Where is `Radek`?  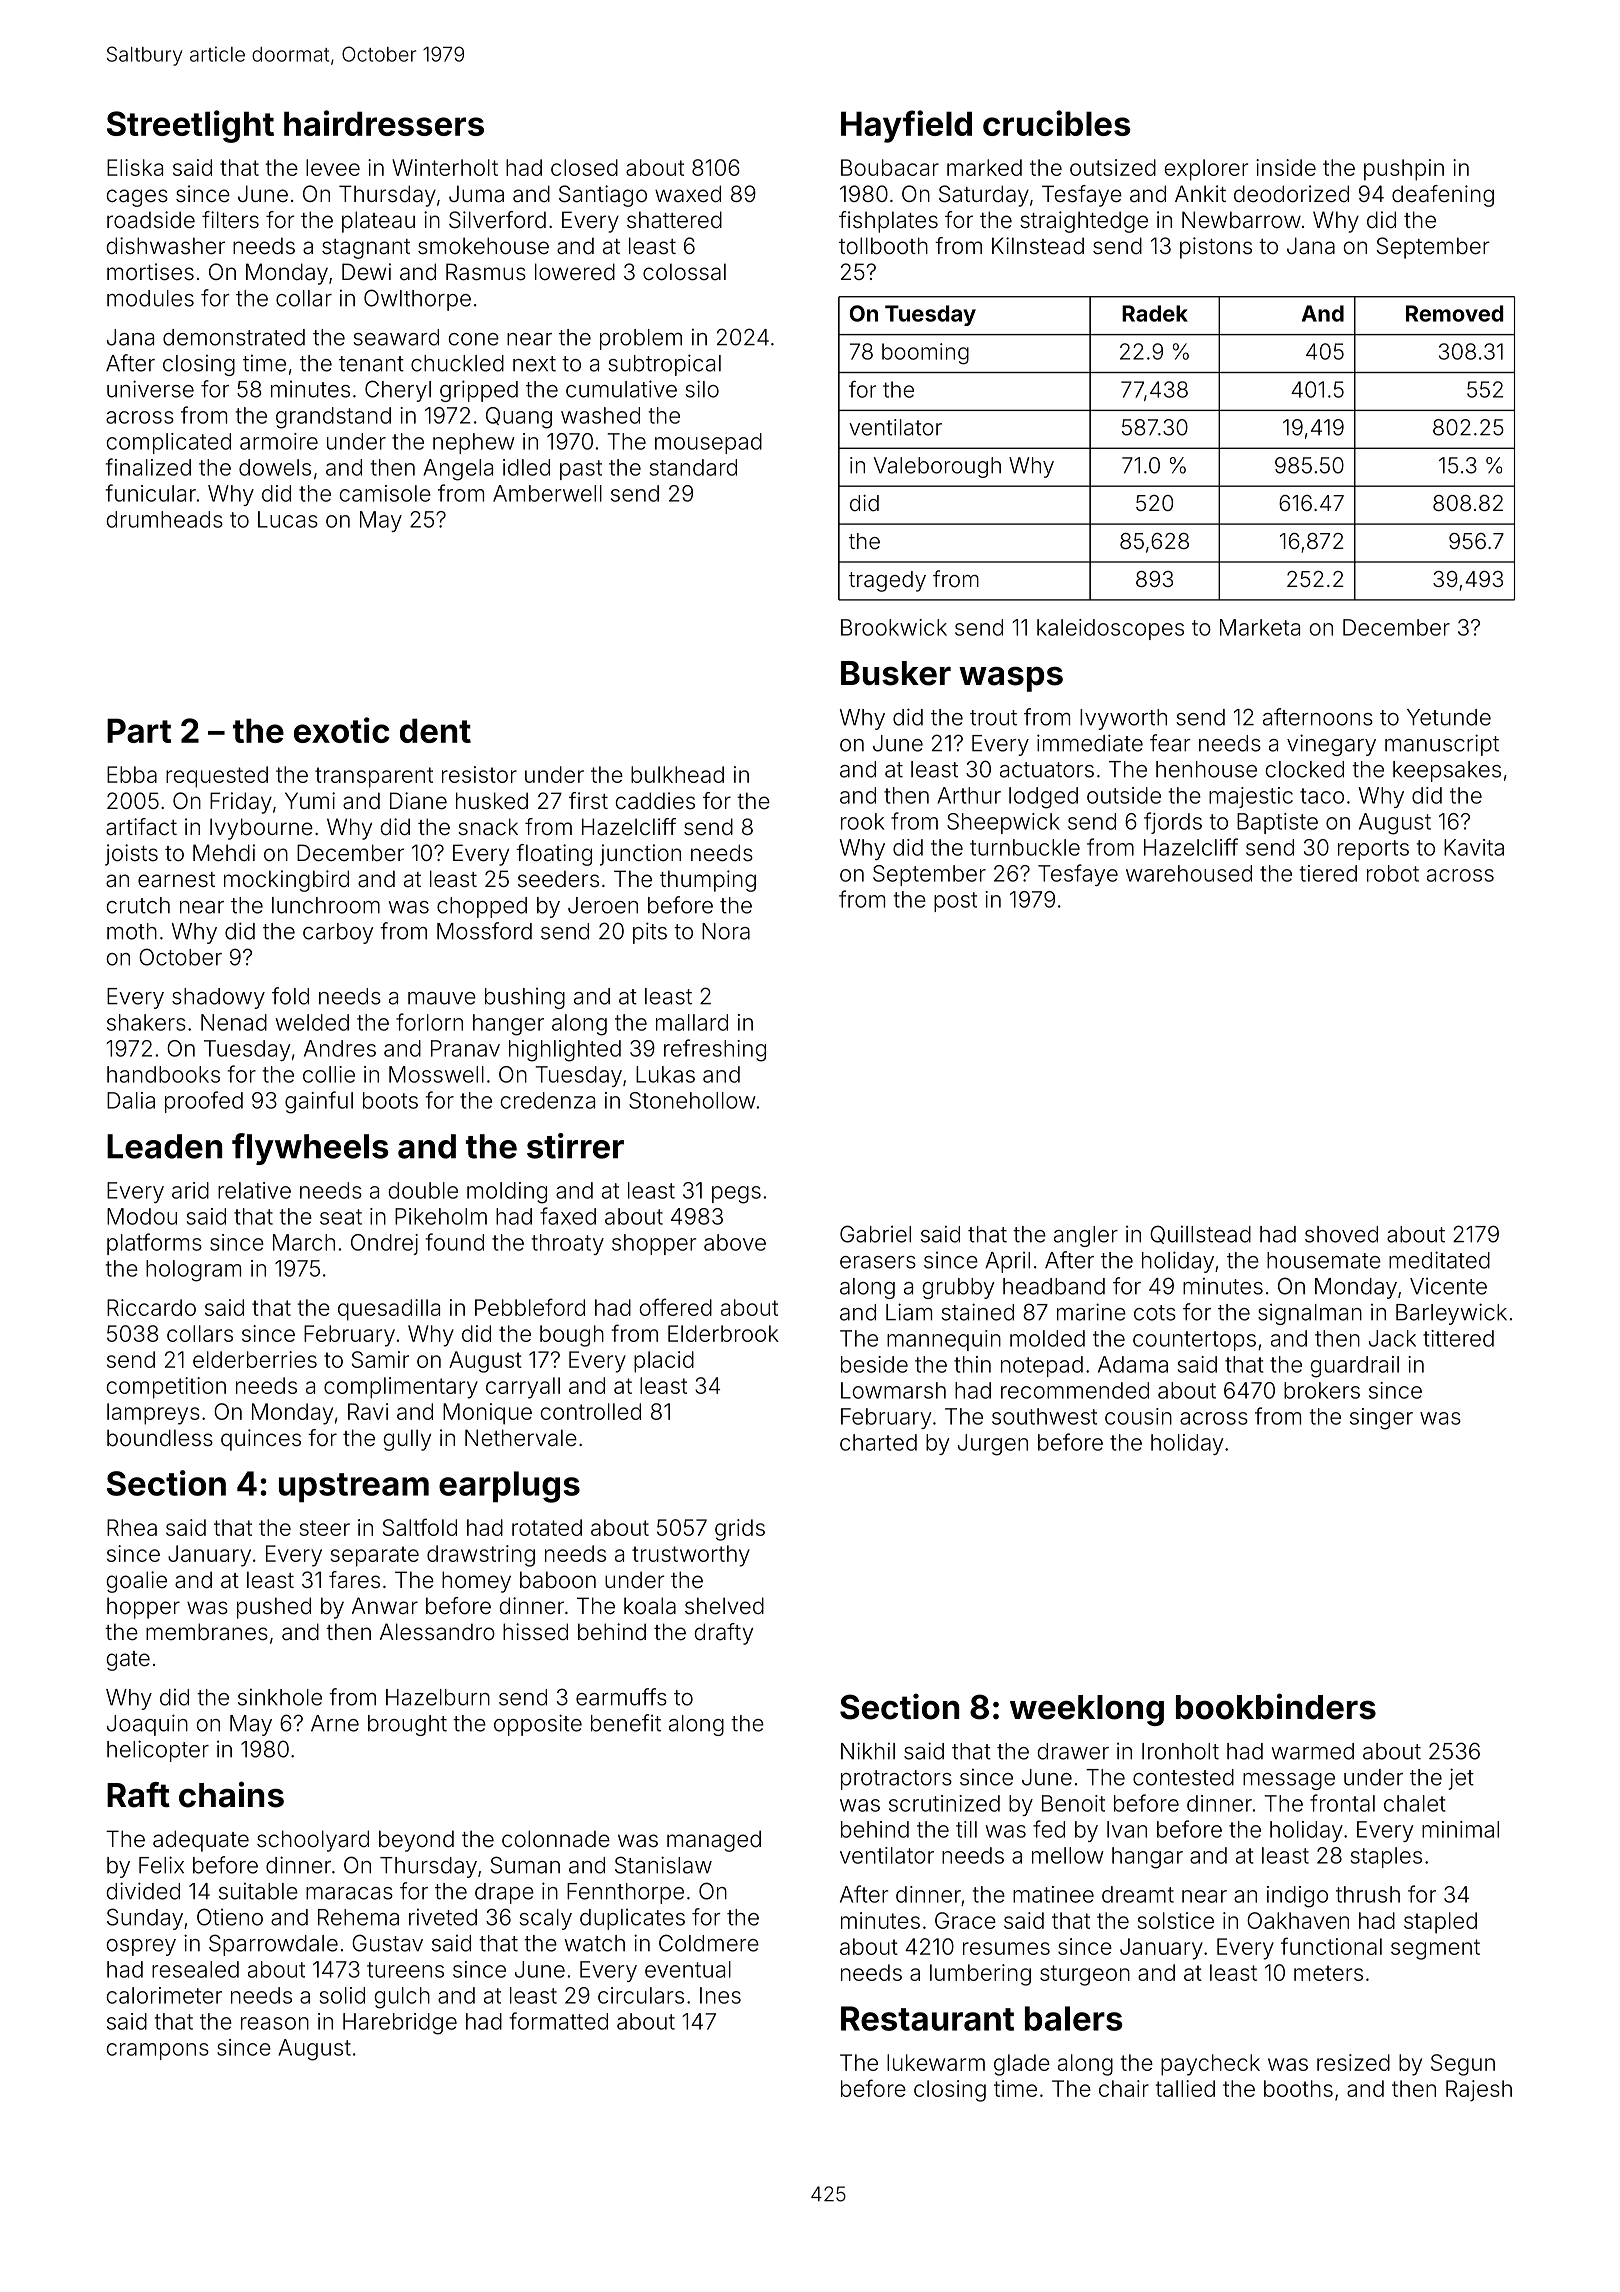 Radek is located at coordinates (1155, 313).
